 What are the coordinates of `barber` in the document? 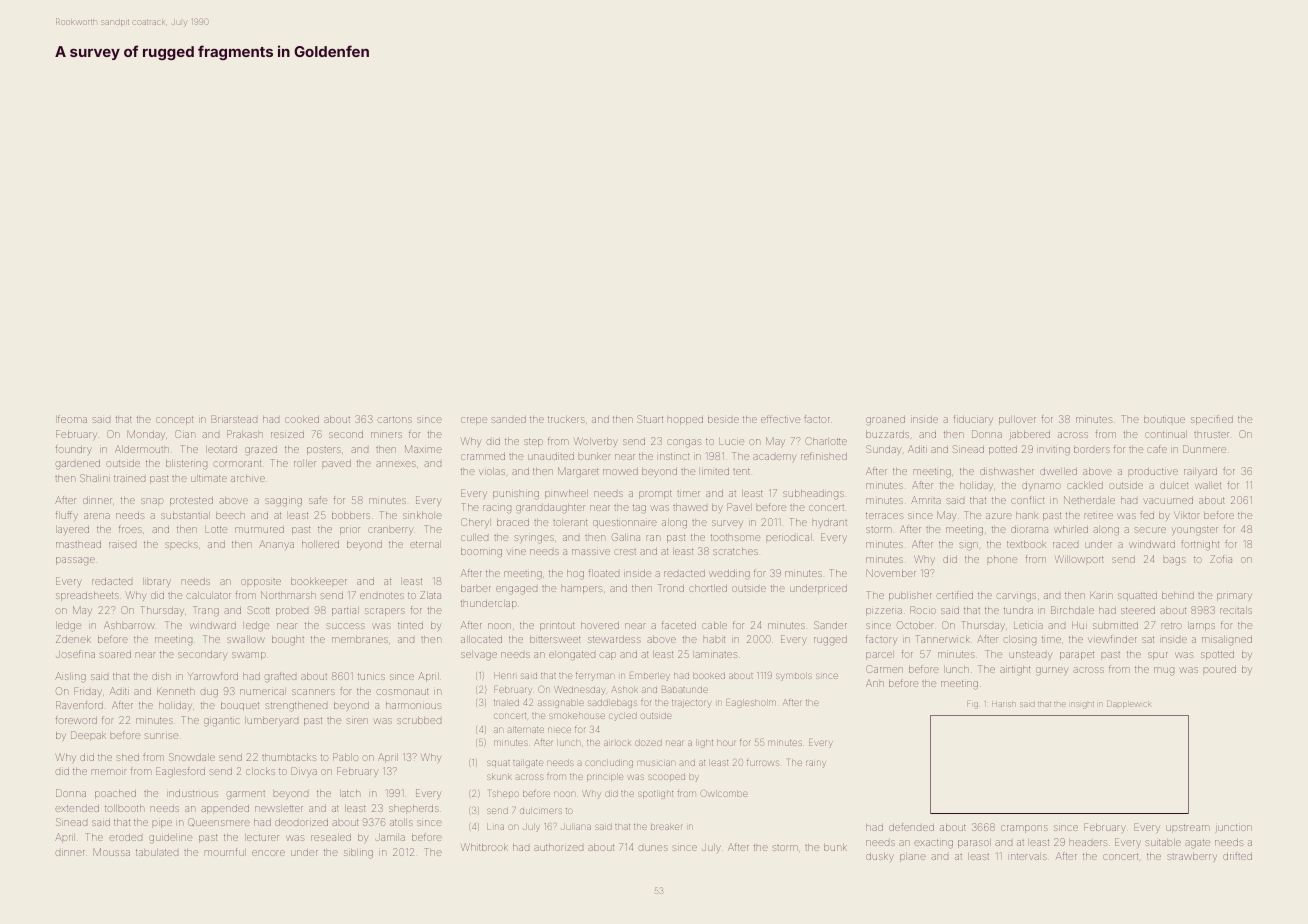 It's located at (476, 588).
